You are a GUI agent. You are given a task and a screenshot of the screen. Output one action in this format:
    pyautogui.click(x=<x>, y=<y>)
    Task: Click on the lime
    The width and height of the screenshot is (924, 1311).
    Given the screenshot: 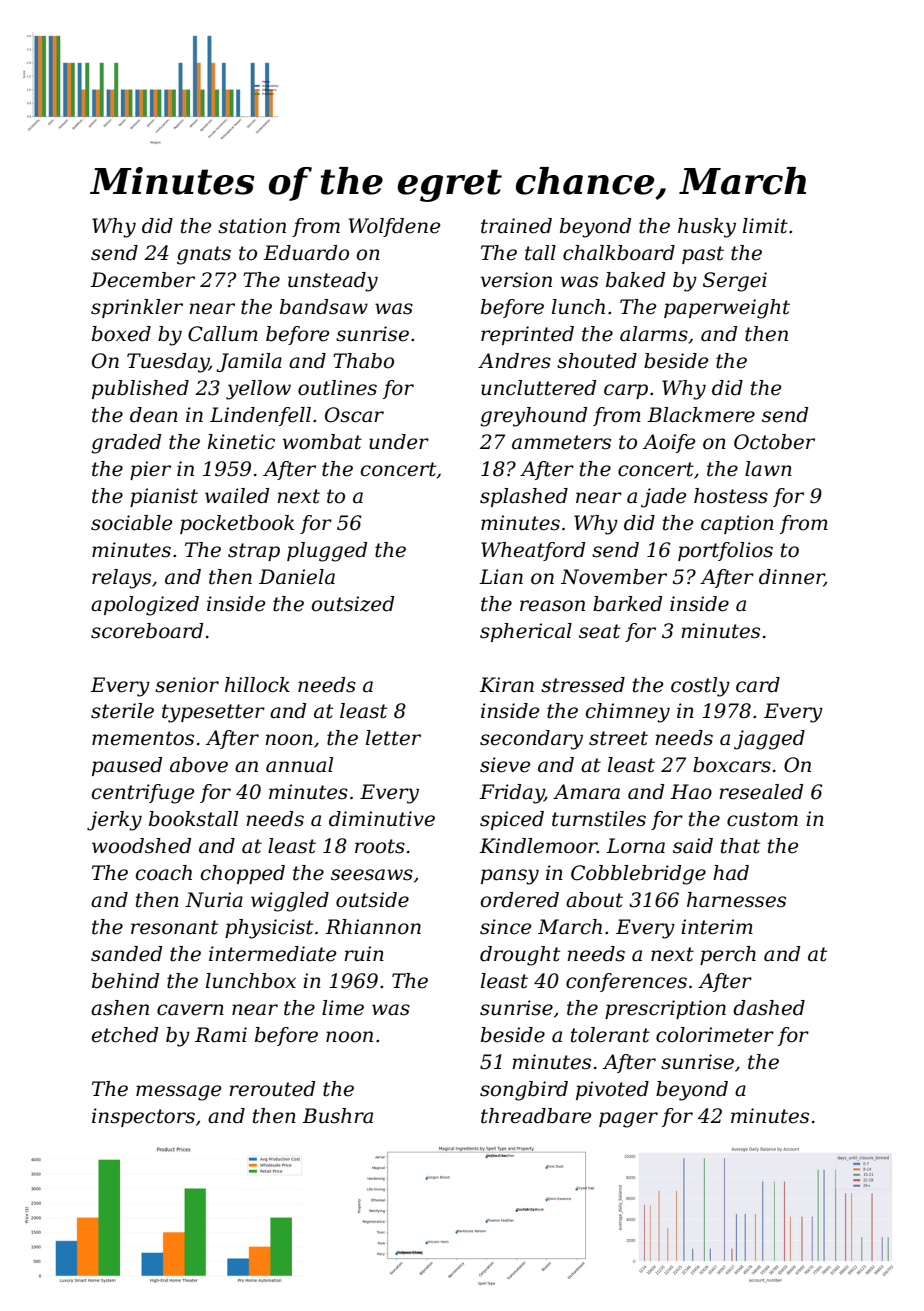 What is the action you would take?
    pyautogui.click(x=343, y=1008)
